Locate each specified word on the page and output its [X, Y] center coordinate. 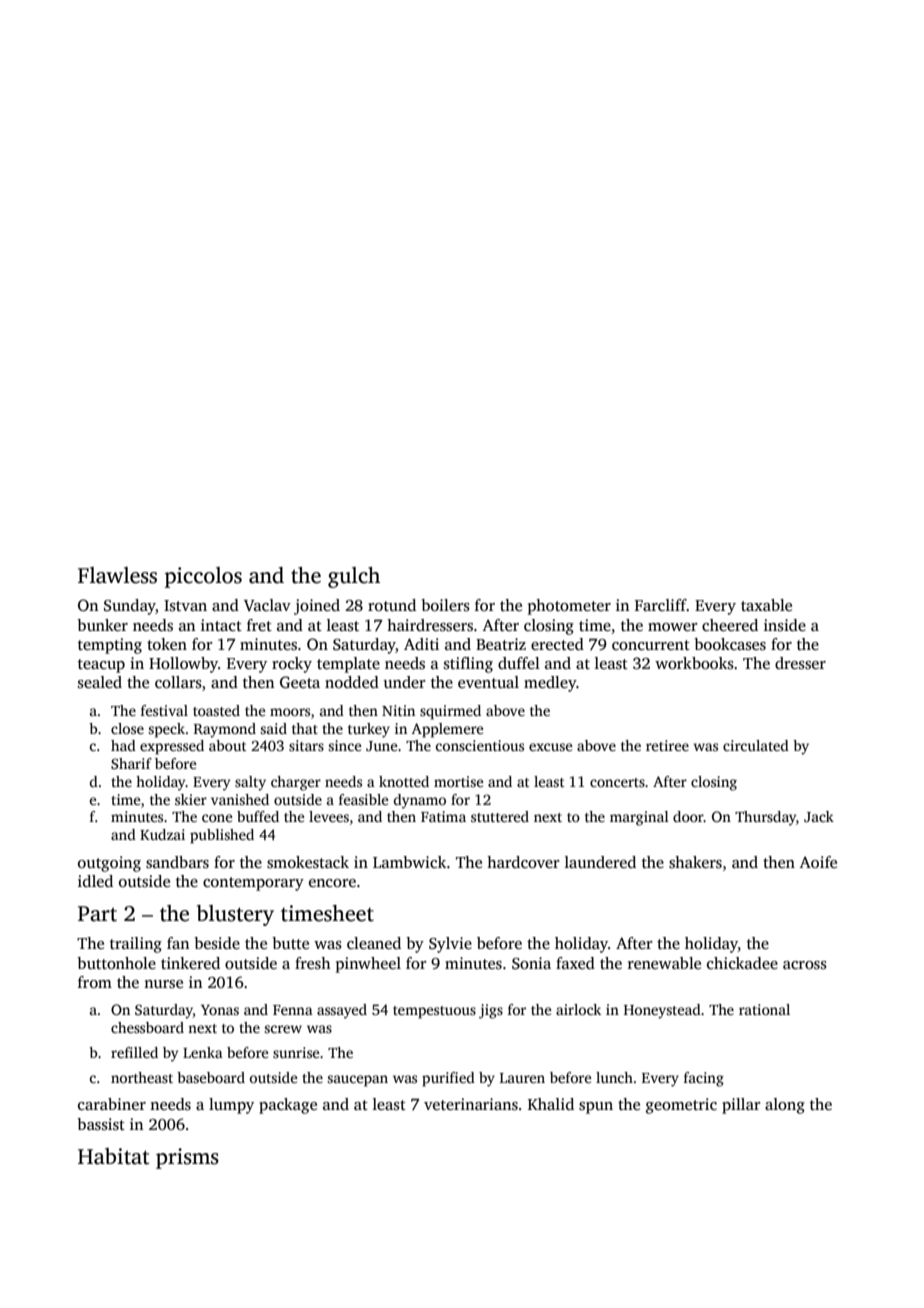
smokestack [308, 862]
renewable [664, 963]
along [785, 1106]
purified [448, 1079]
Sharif [131, 763]
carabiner [112, 1104]
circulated [756, 745]
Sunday [130, 607]
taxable [766, 605]
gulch [354, 577]
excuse [551, 747]
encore [332, 883]
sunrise [296, 1052]
